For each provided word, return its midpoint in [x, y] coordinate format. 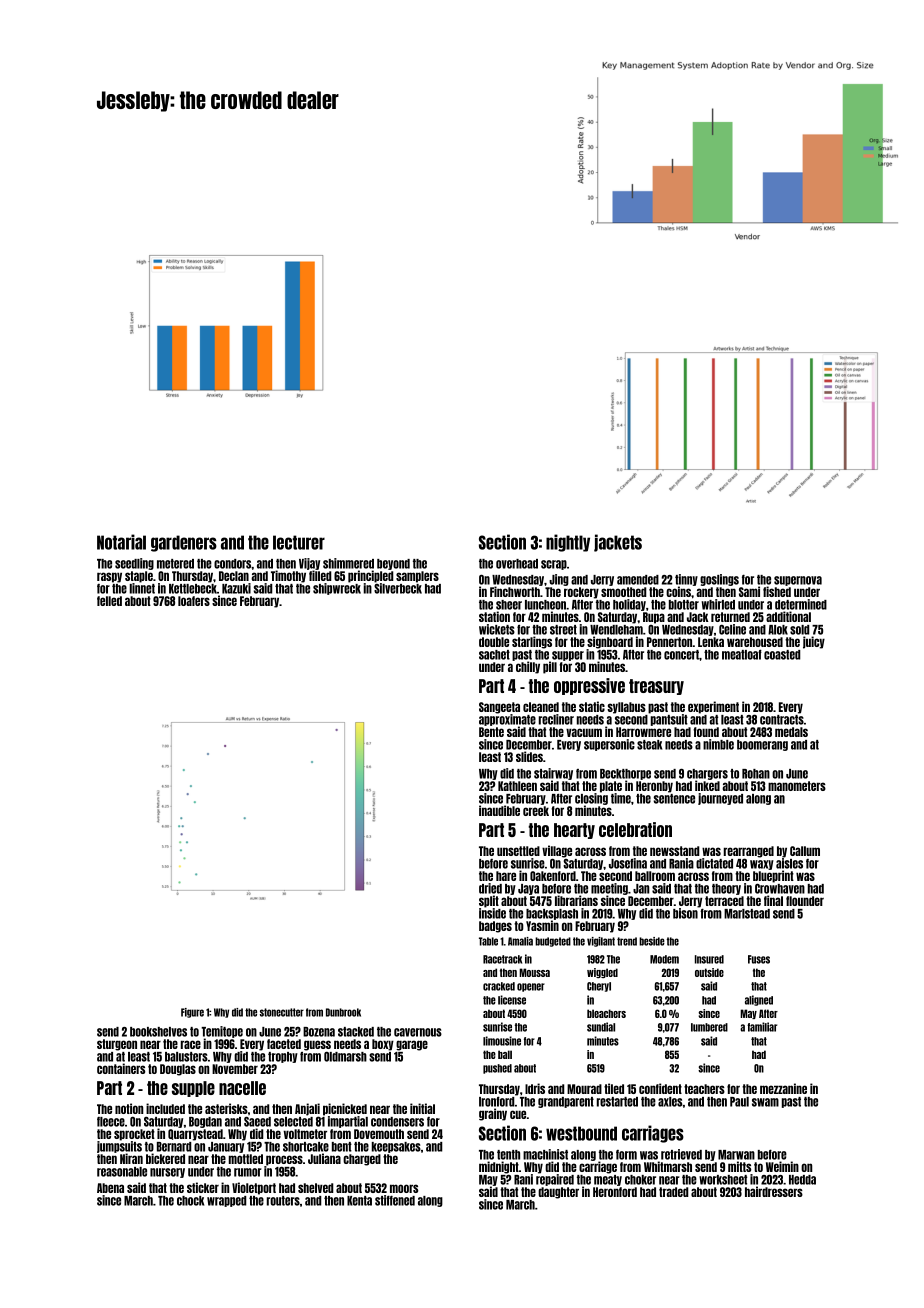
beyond [393, 564]
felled [109, 601]
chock [190, 1201]
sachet [494, 655]
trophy [283, 1057]
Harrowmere [643, 732]
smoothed [623, 592]
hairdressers [774, 1191]
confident [660, 1088]
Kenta [359, 1201]
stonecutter [282, 1012]
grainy [493, 1114]
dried [490, 888]
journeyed [720, 799]
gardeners [184, 543]
